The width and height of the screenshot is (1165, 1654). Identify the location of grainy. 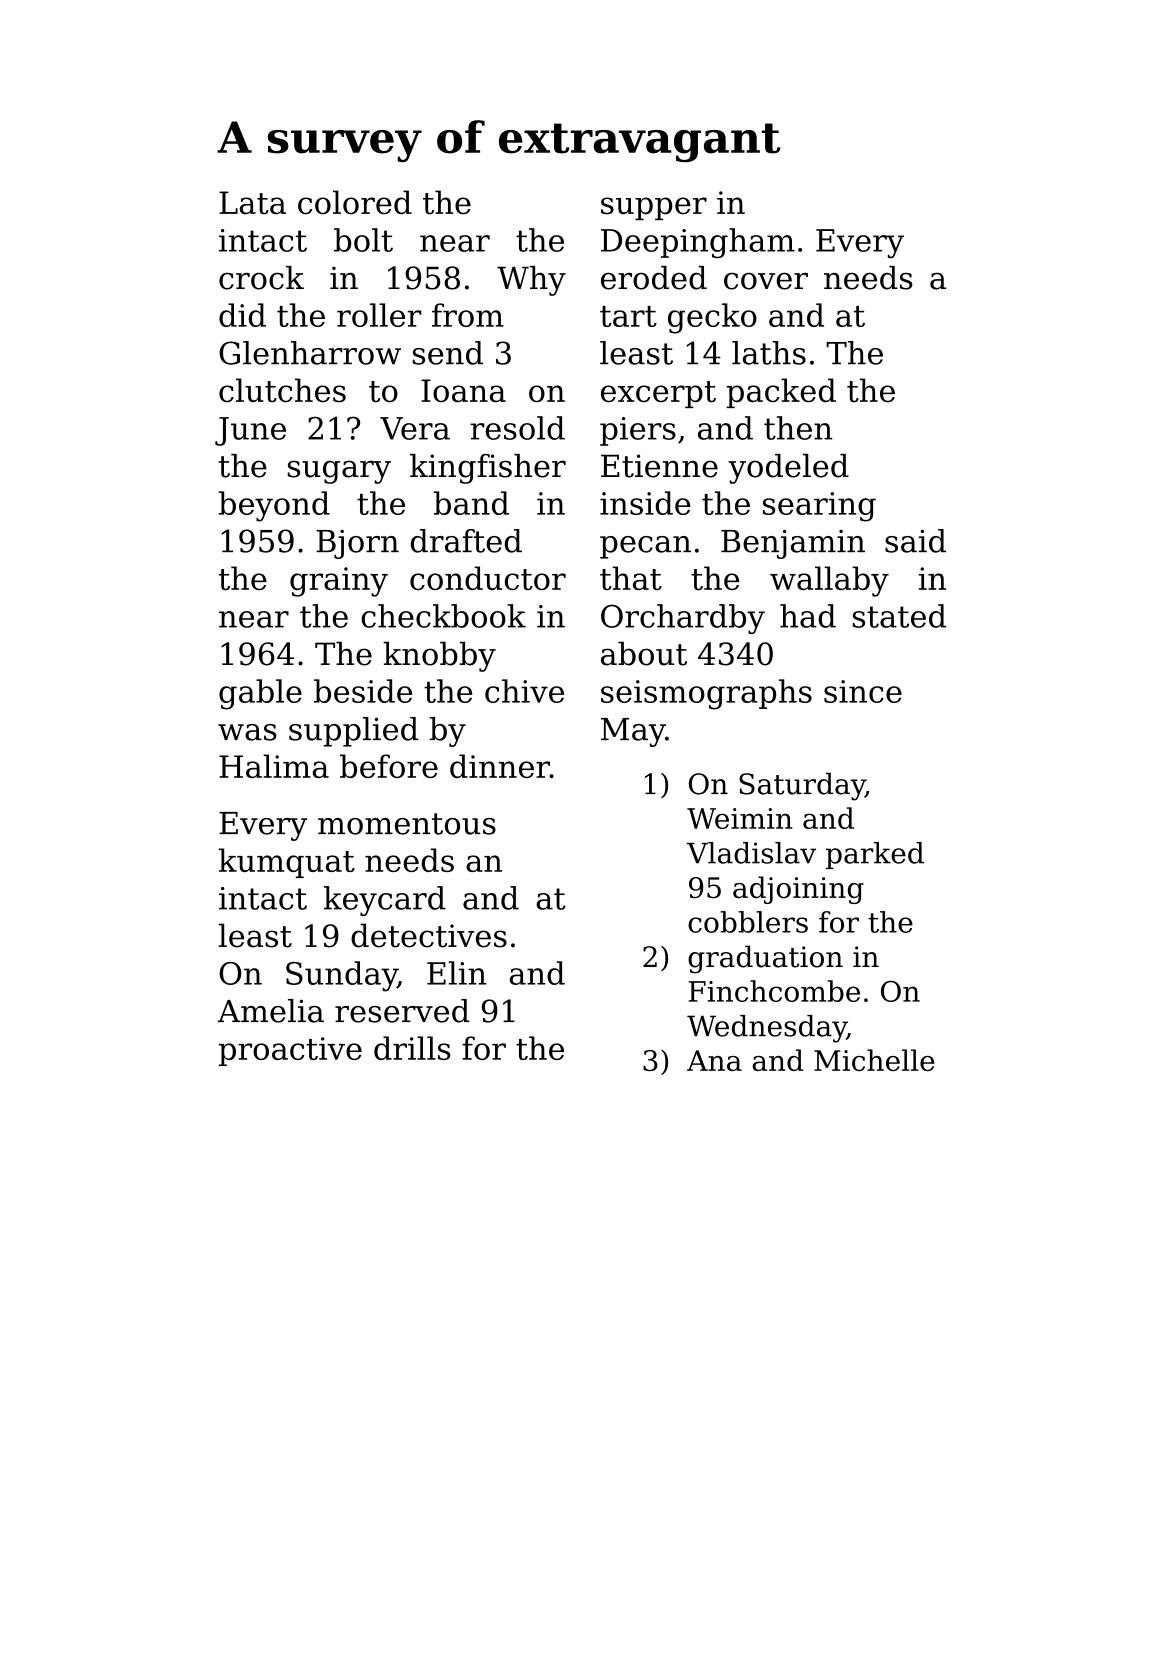
(339, 582).
